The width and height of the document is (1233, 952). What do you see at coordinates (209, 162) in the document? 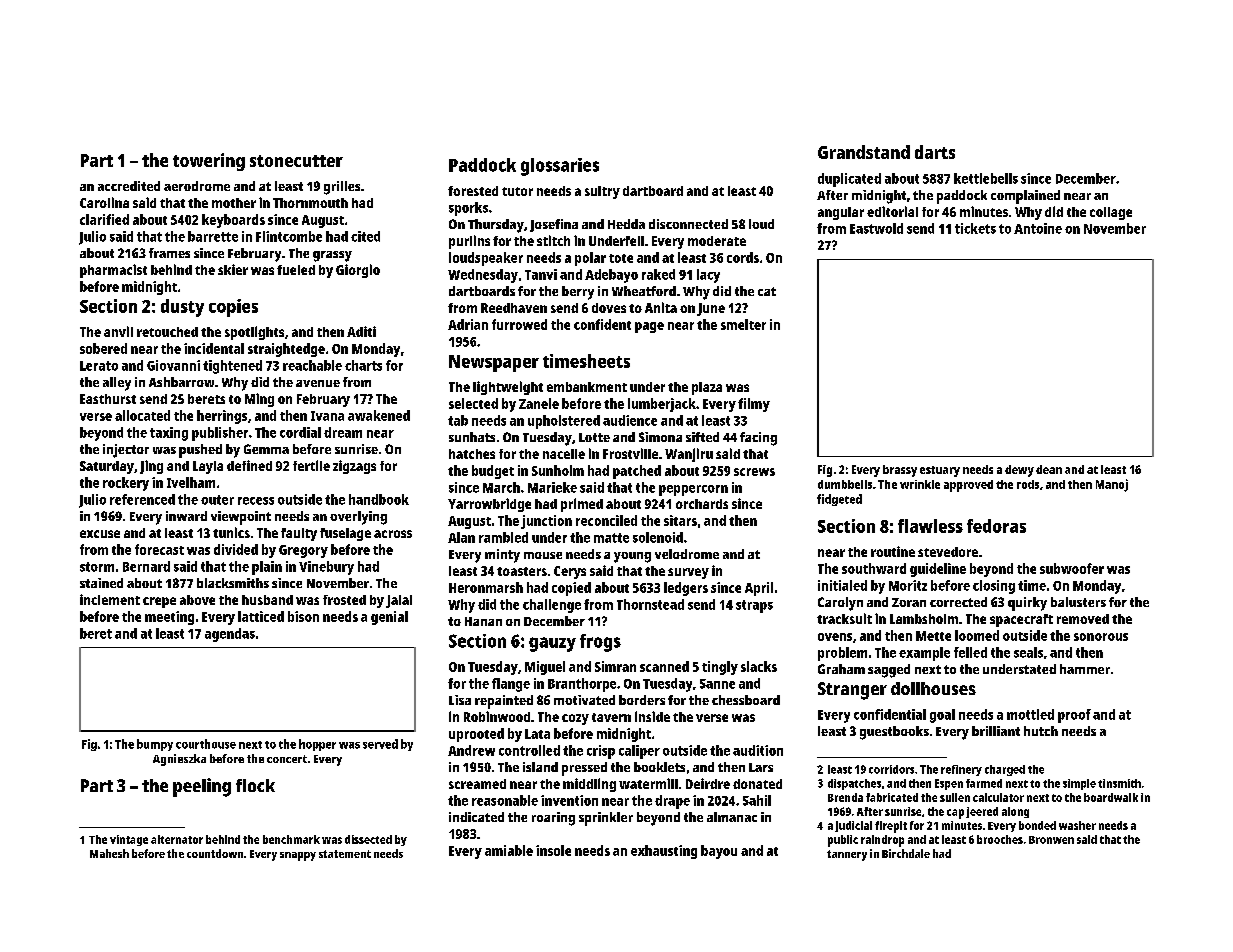
I see `towering` at bounding box center [209, 162].
